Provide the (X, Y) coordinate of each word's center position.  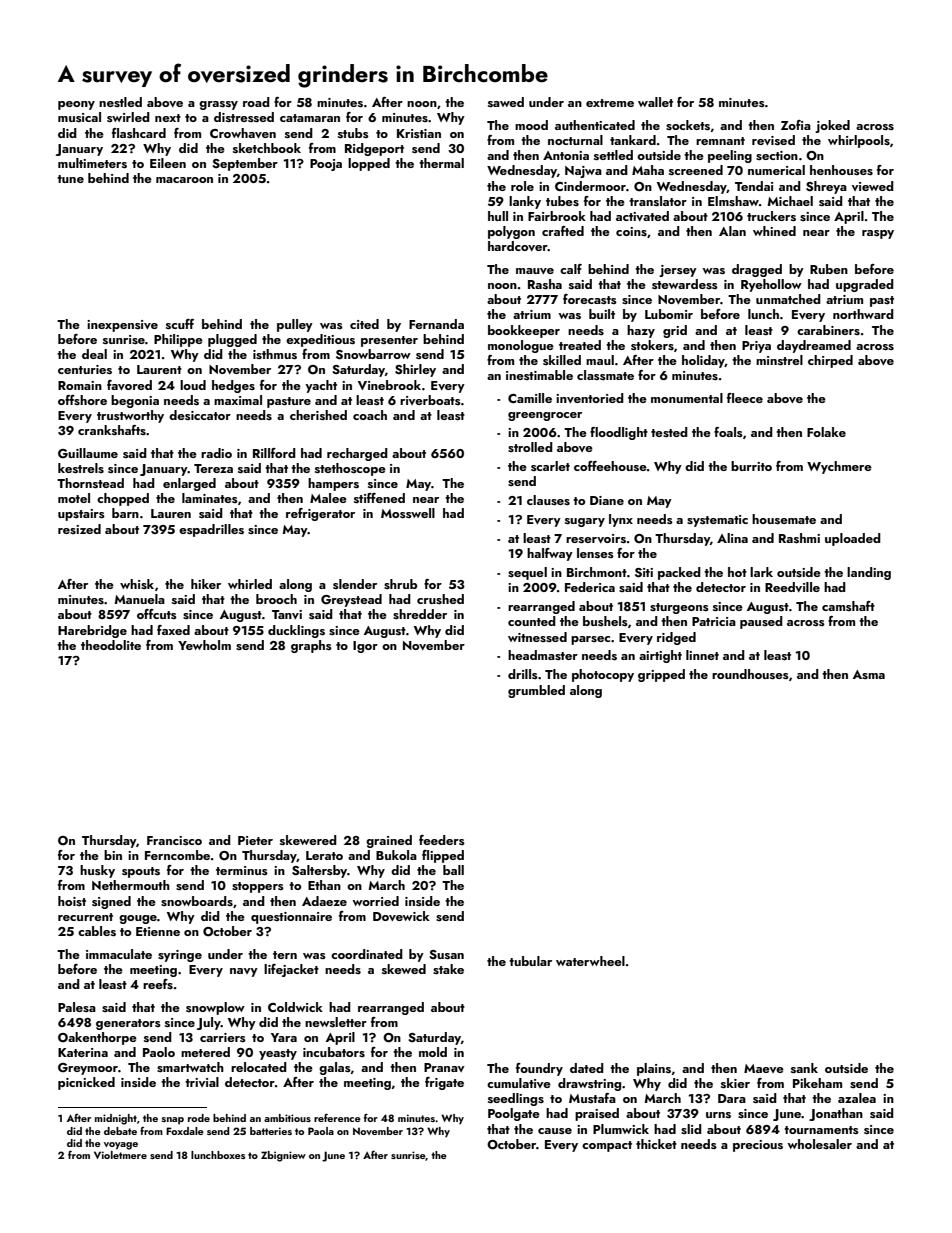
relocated (259, 1067)
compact (607, 1146)
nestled (120, 102)
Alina (732, 538)
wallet (655, 102)
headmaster (543, 655)
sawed (506, 102)
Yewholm (204, 645)
